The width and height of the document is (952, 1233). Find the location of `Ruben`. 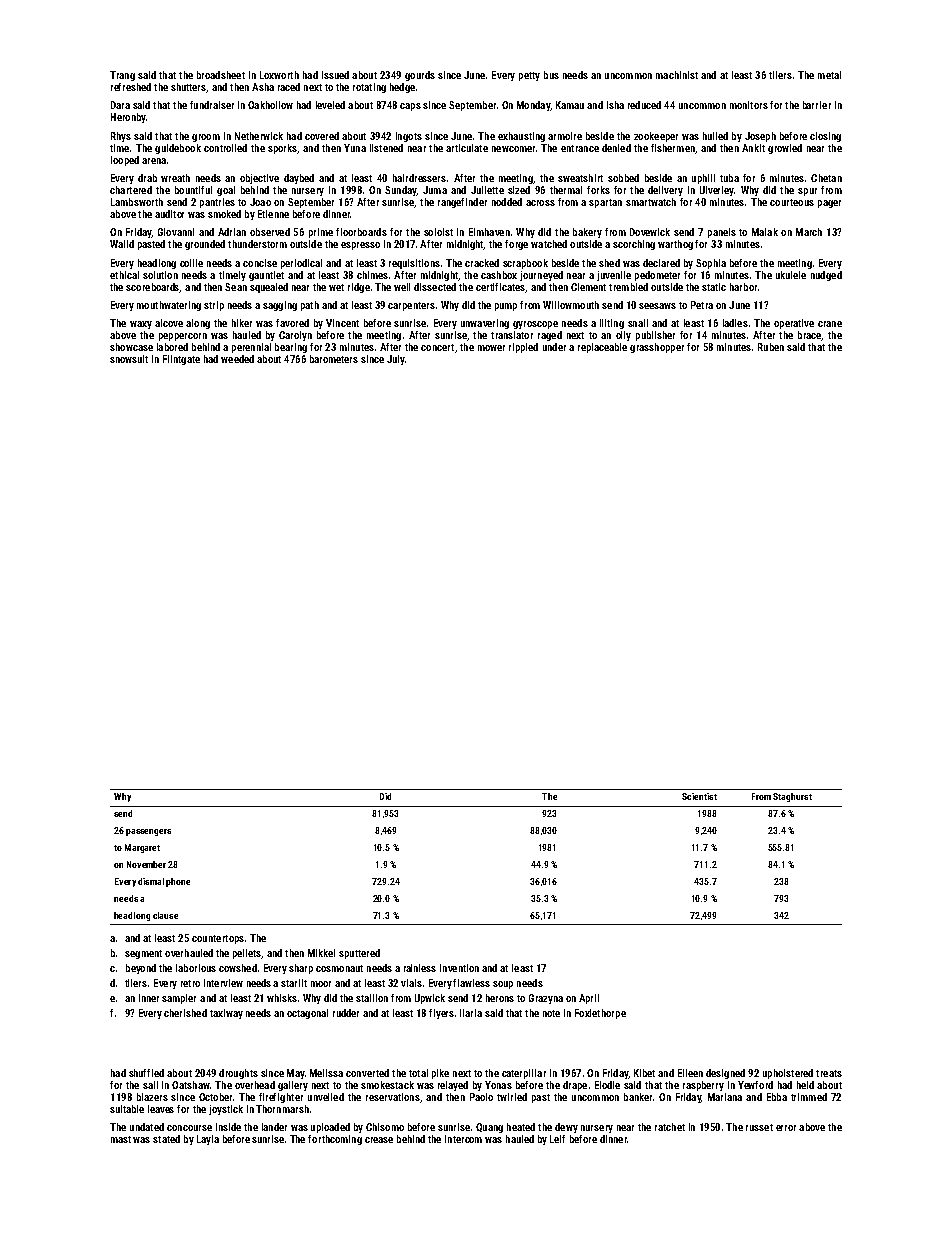

Ruben is located at coordinates (771, 347).
